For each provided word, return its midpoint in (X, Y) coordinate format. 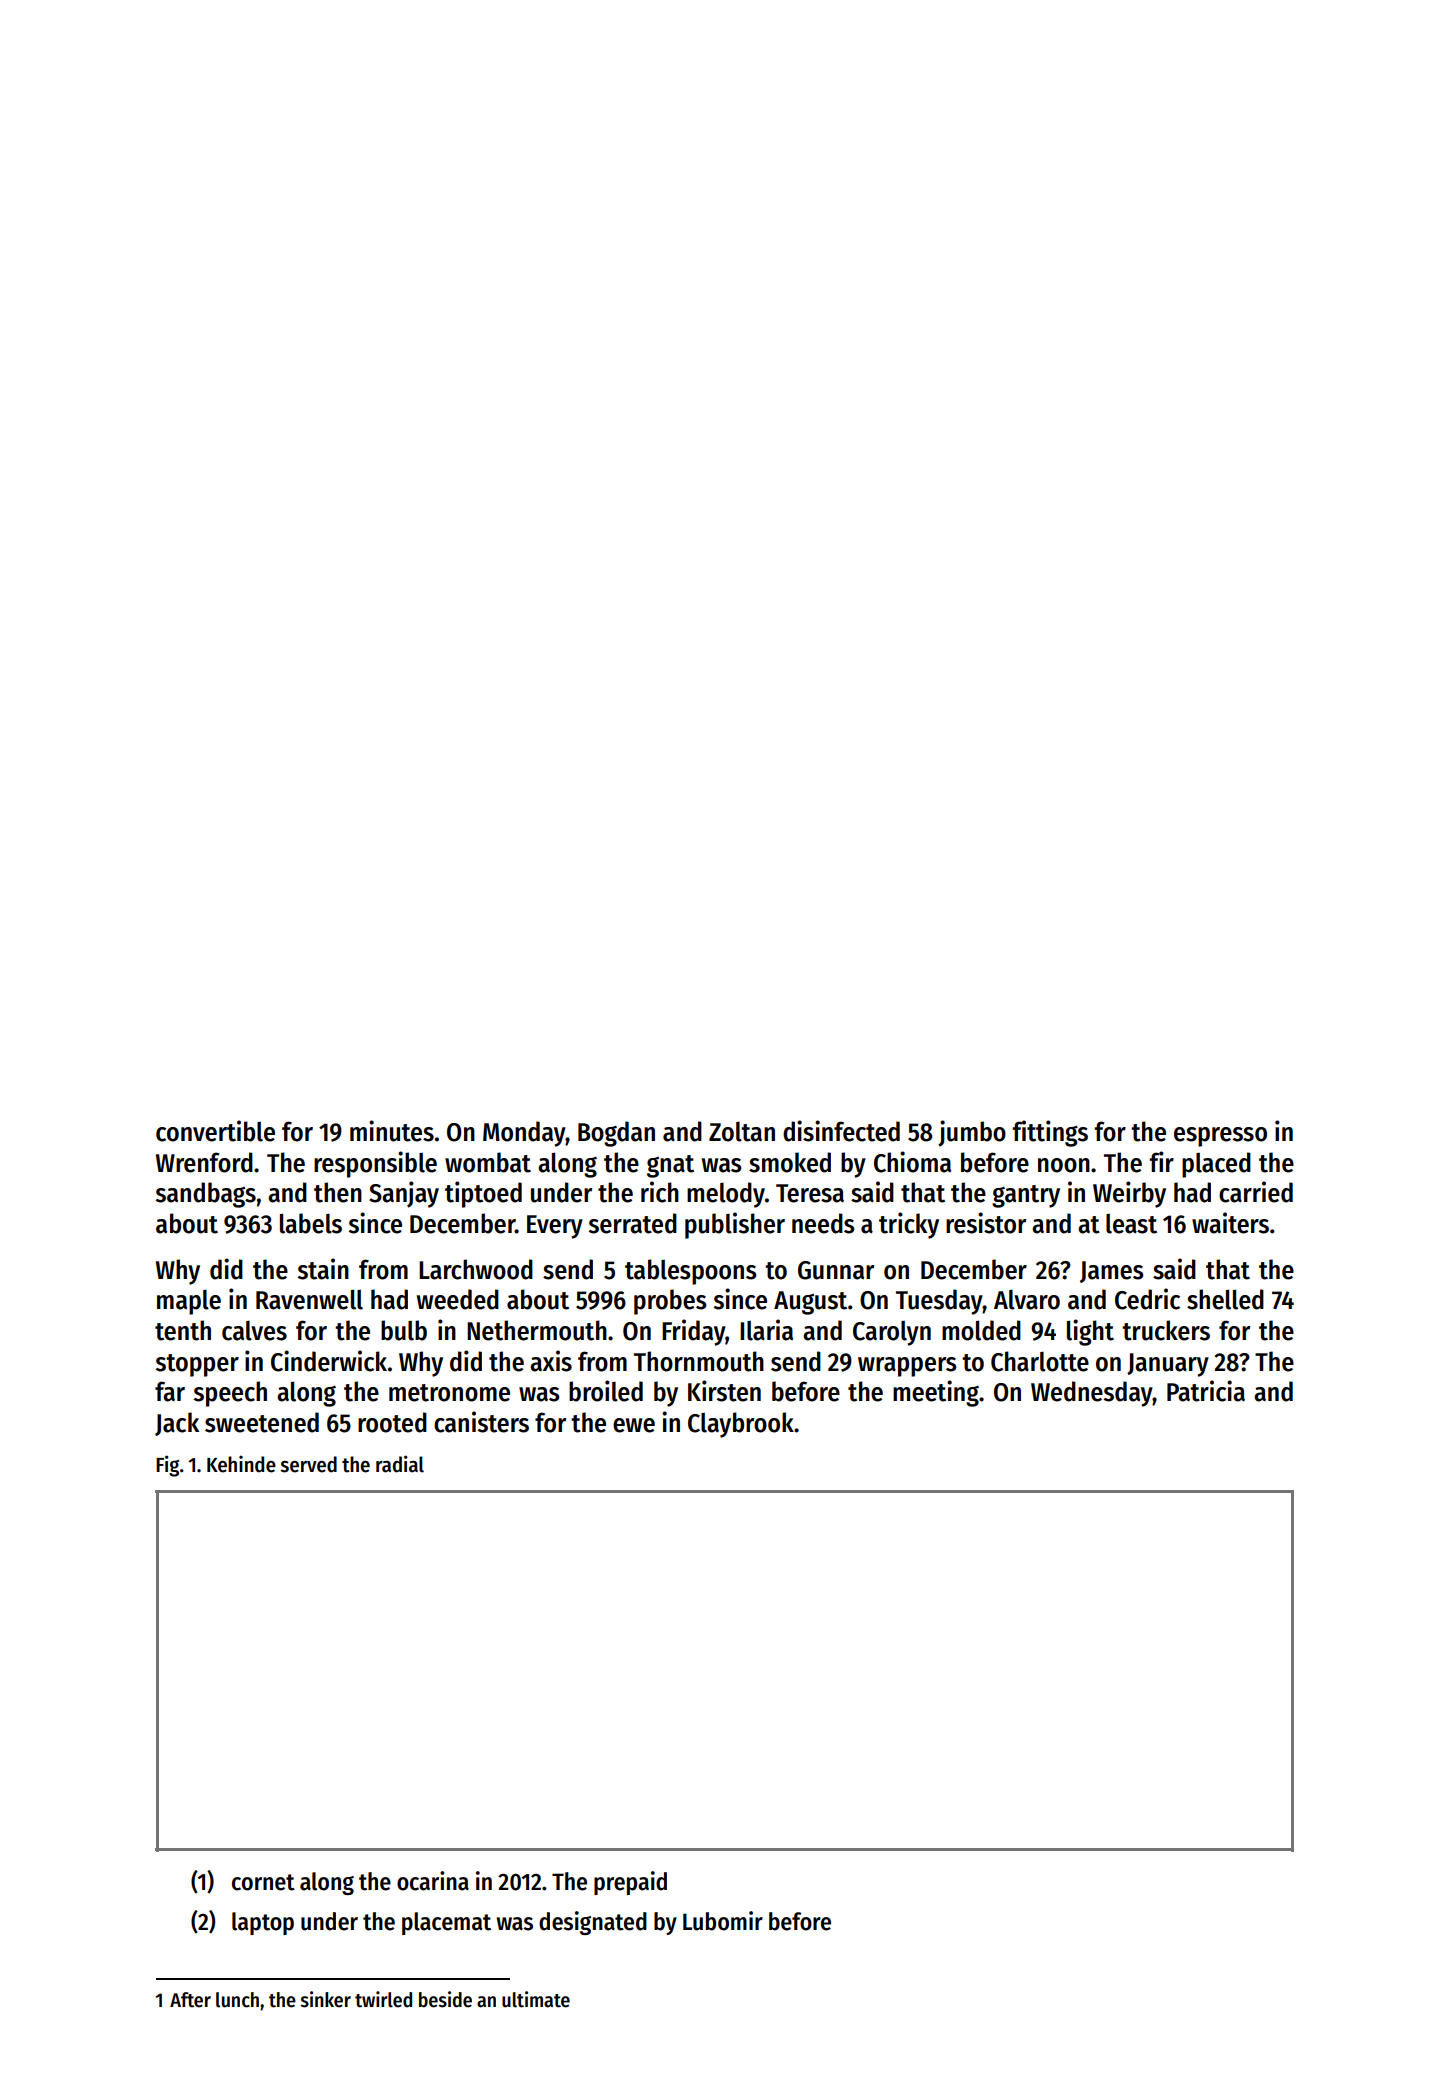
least (1131, 1224)
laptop (263, 1923)
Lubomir (723, 1921)
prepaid (630, 1883)
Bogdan (616, 1134)
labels (311, 1223)
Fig (167, 1466)
